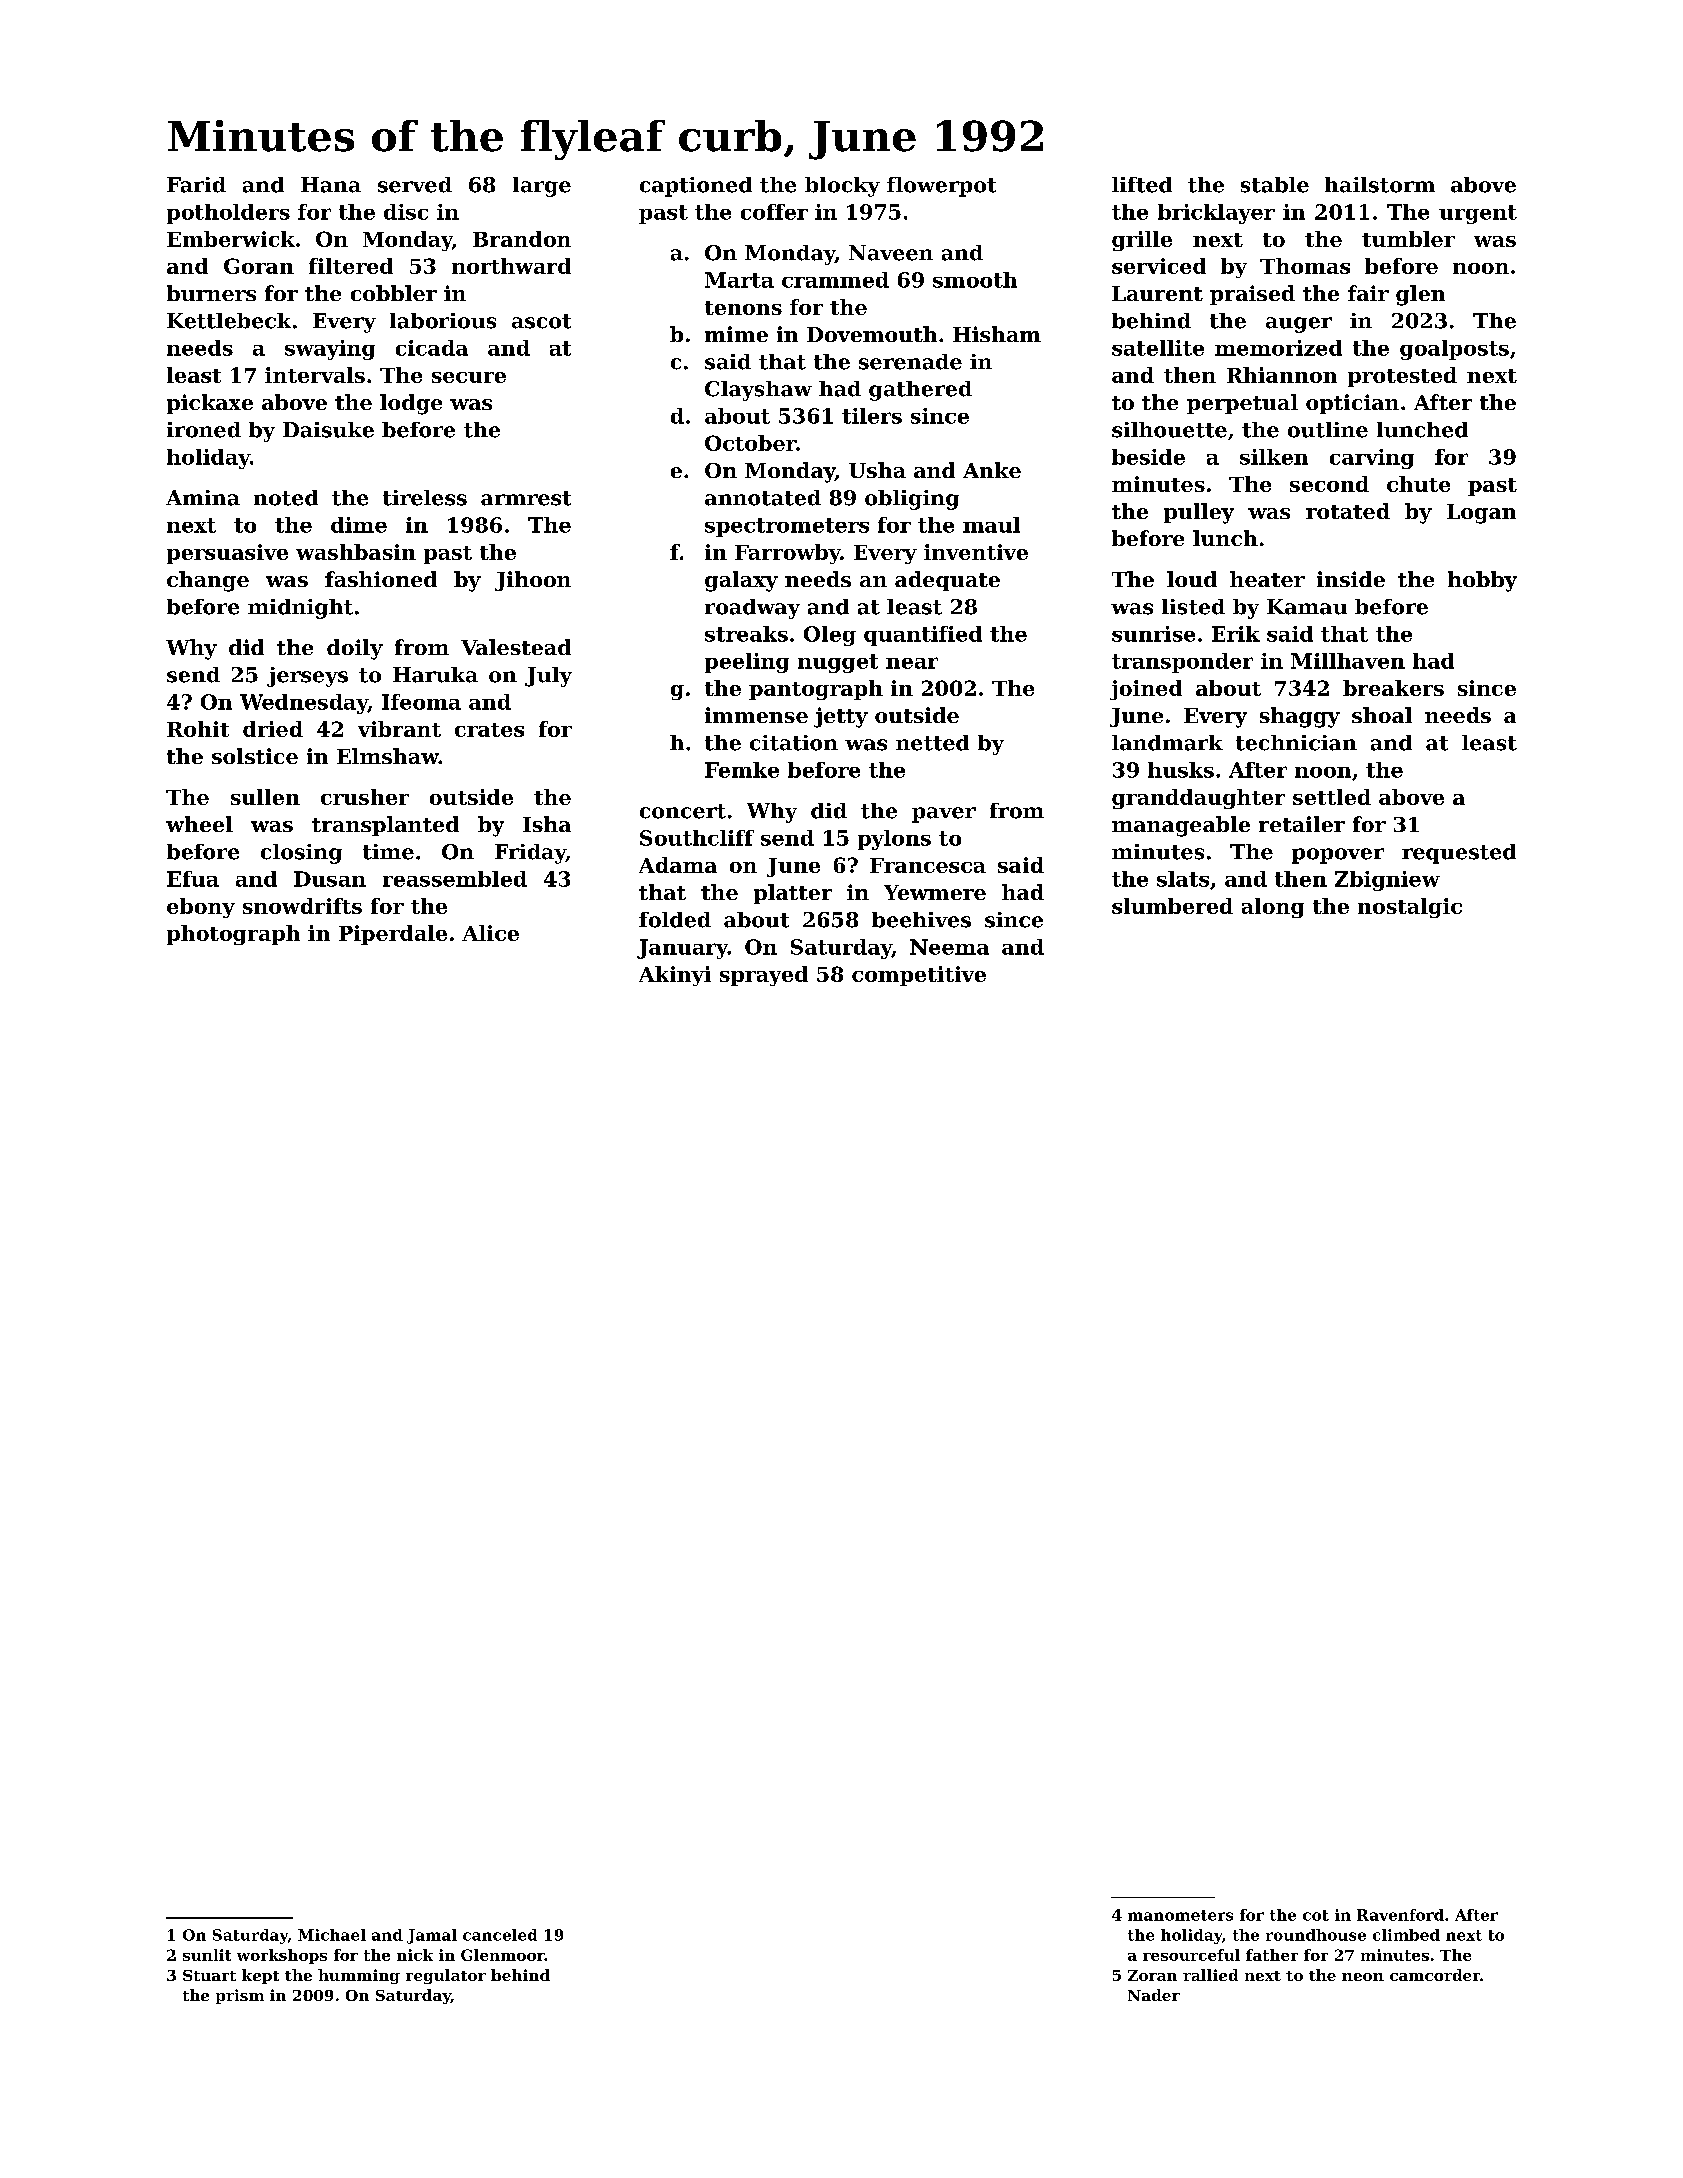 The width and height of the screenshot is (1683, 2178). What do you see at coordinates (842, 187) in the screenshot?
I see `blocky` at bounding box center [842, 187].
